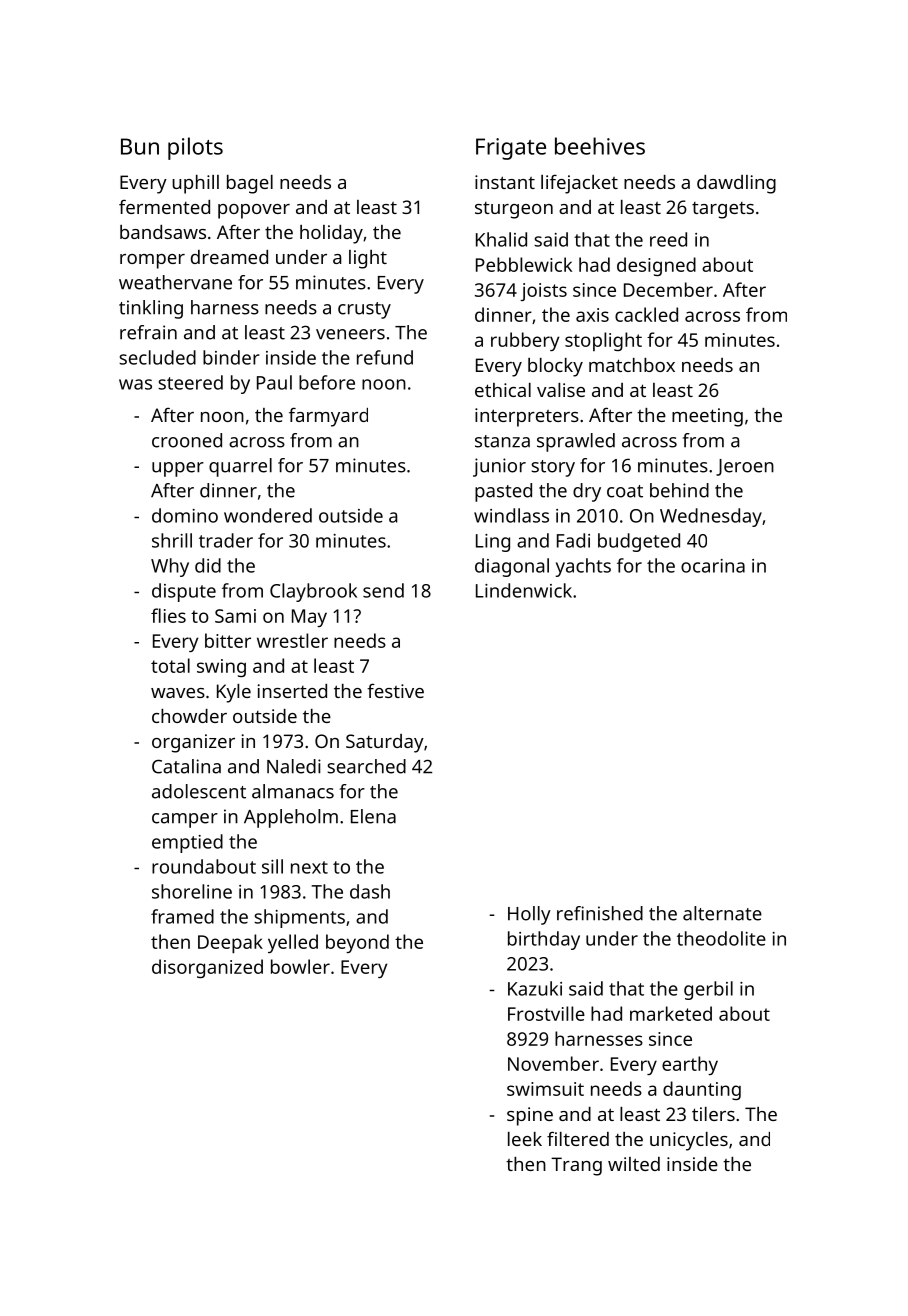 The height and width of the screenshot is (1316, 908). Describe the element at coordinates (172, 540) in the screenshot. I see `shrill` at that location.
